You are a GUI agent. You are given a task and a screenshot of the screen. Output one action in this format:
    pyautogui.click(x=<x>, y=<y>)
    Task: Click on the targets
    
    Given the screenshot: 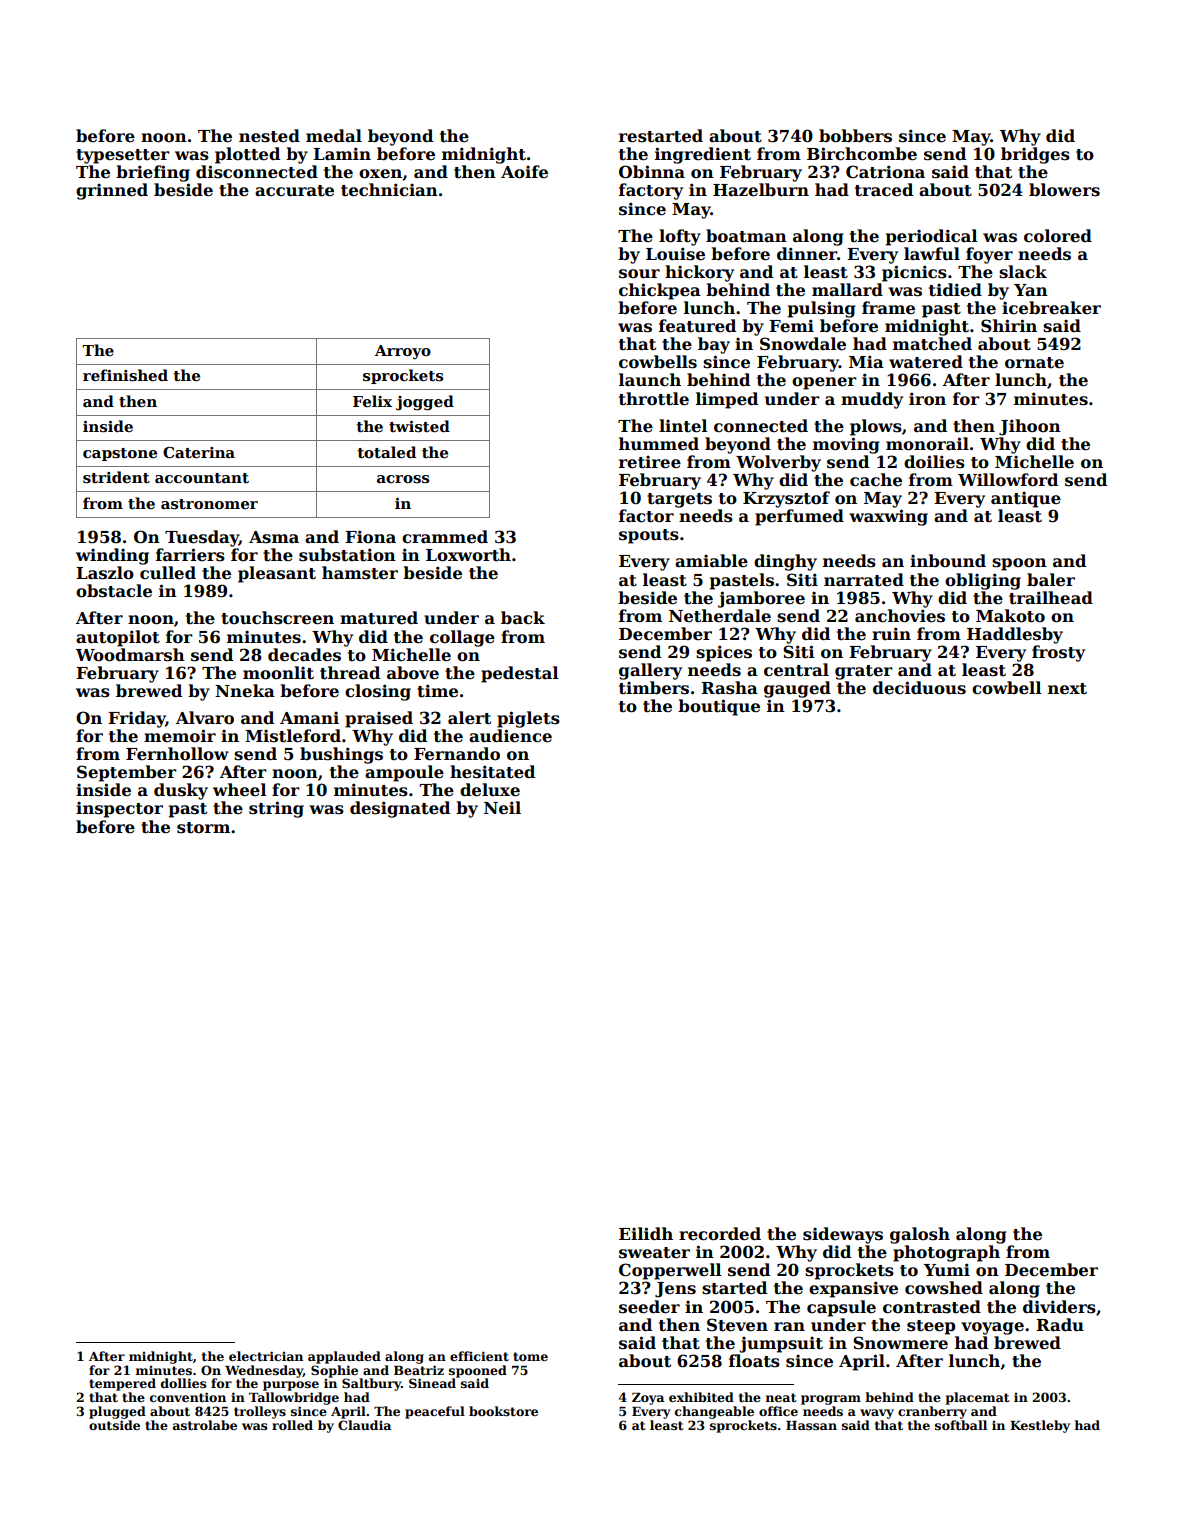 What is the action you would take?
    pyautogui.click(x=679, y=500)
